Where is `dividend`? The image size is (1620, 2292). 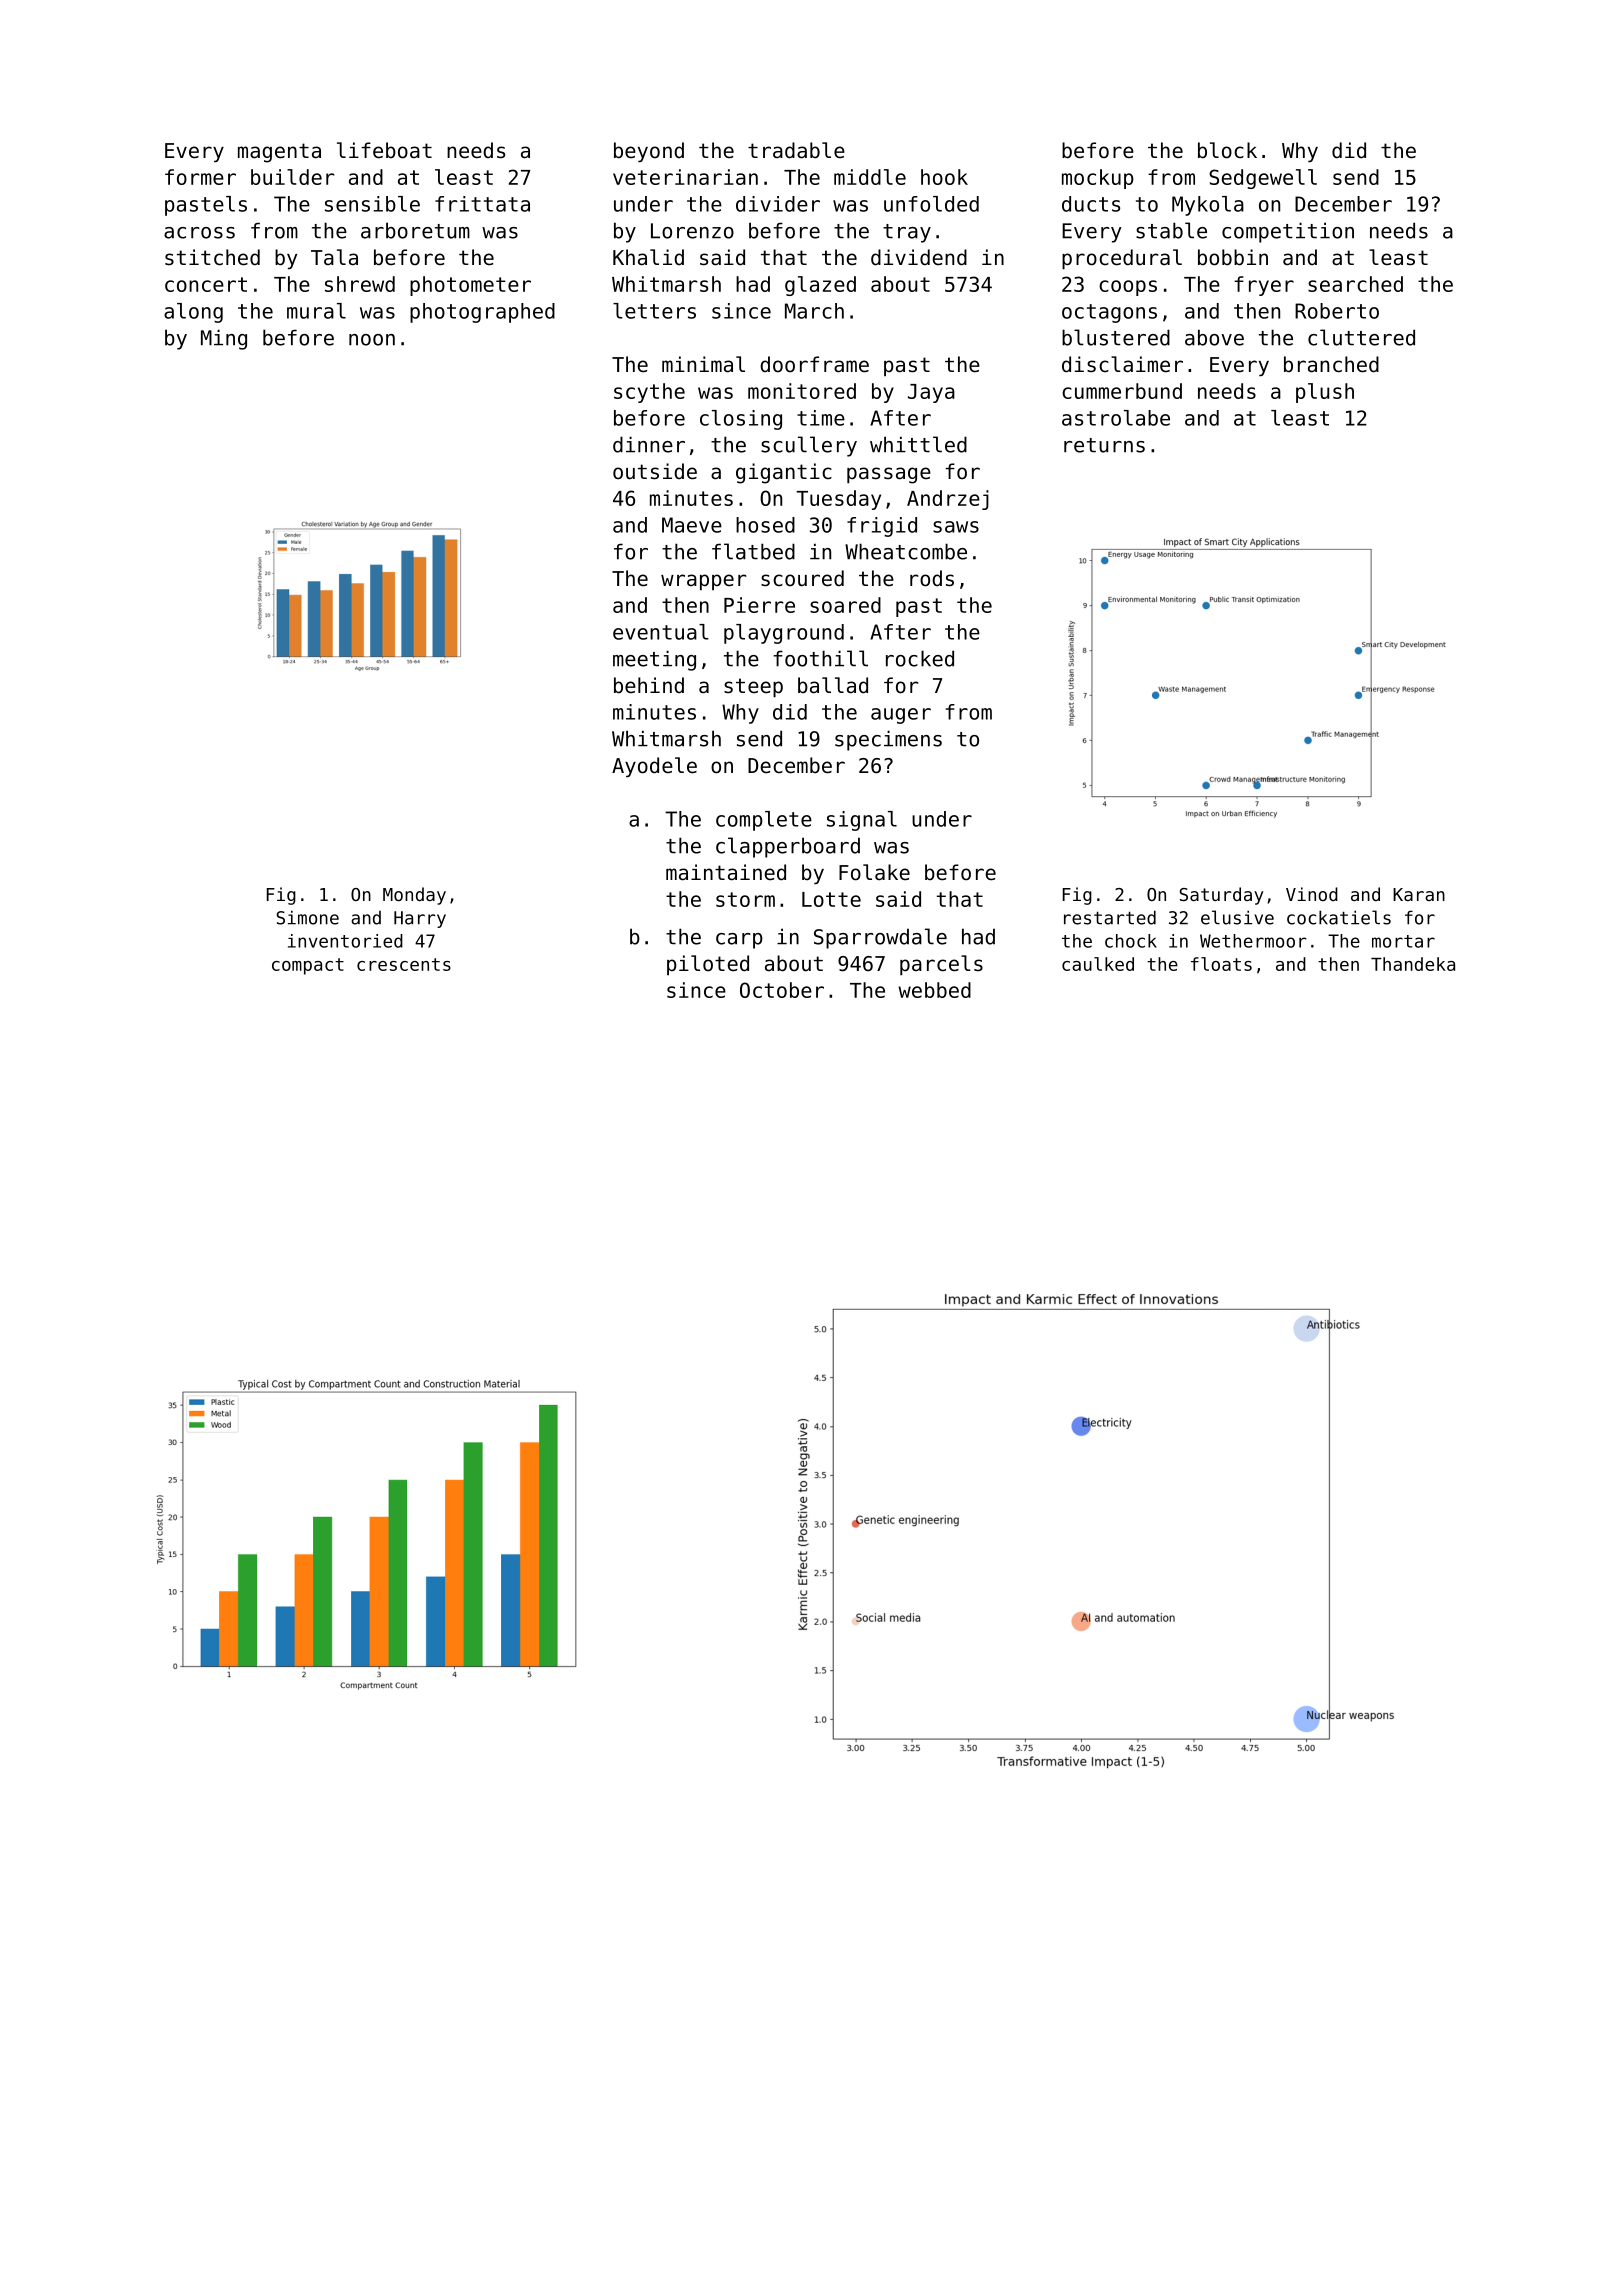
dividend is located at coordinates (919, 257).
